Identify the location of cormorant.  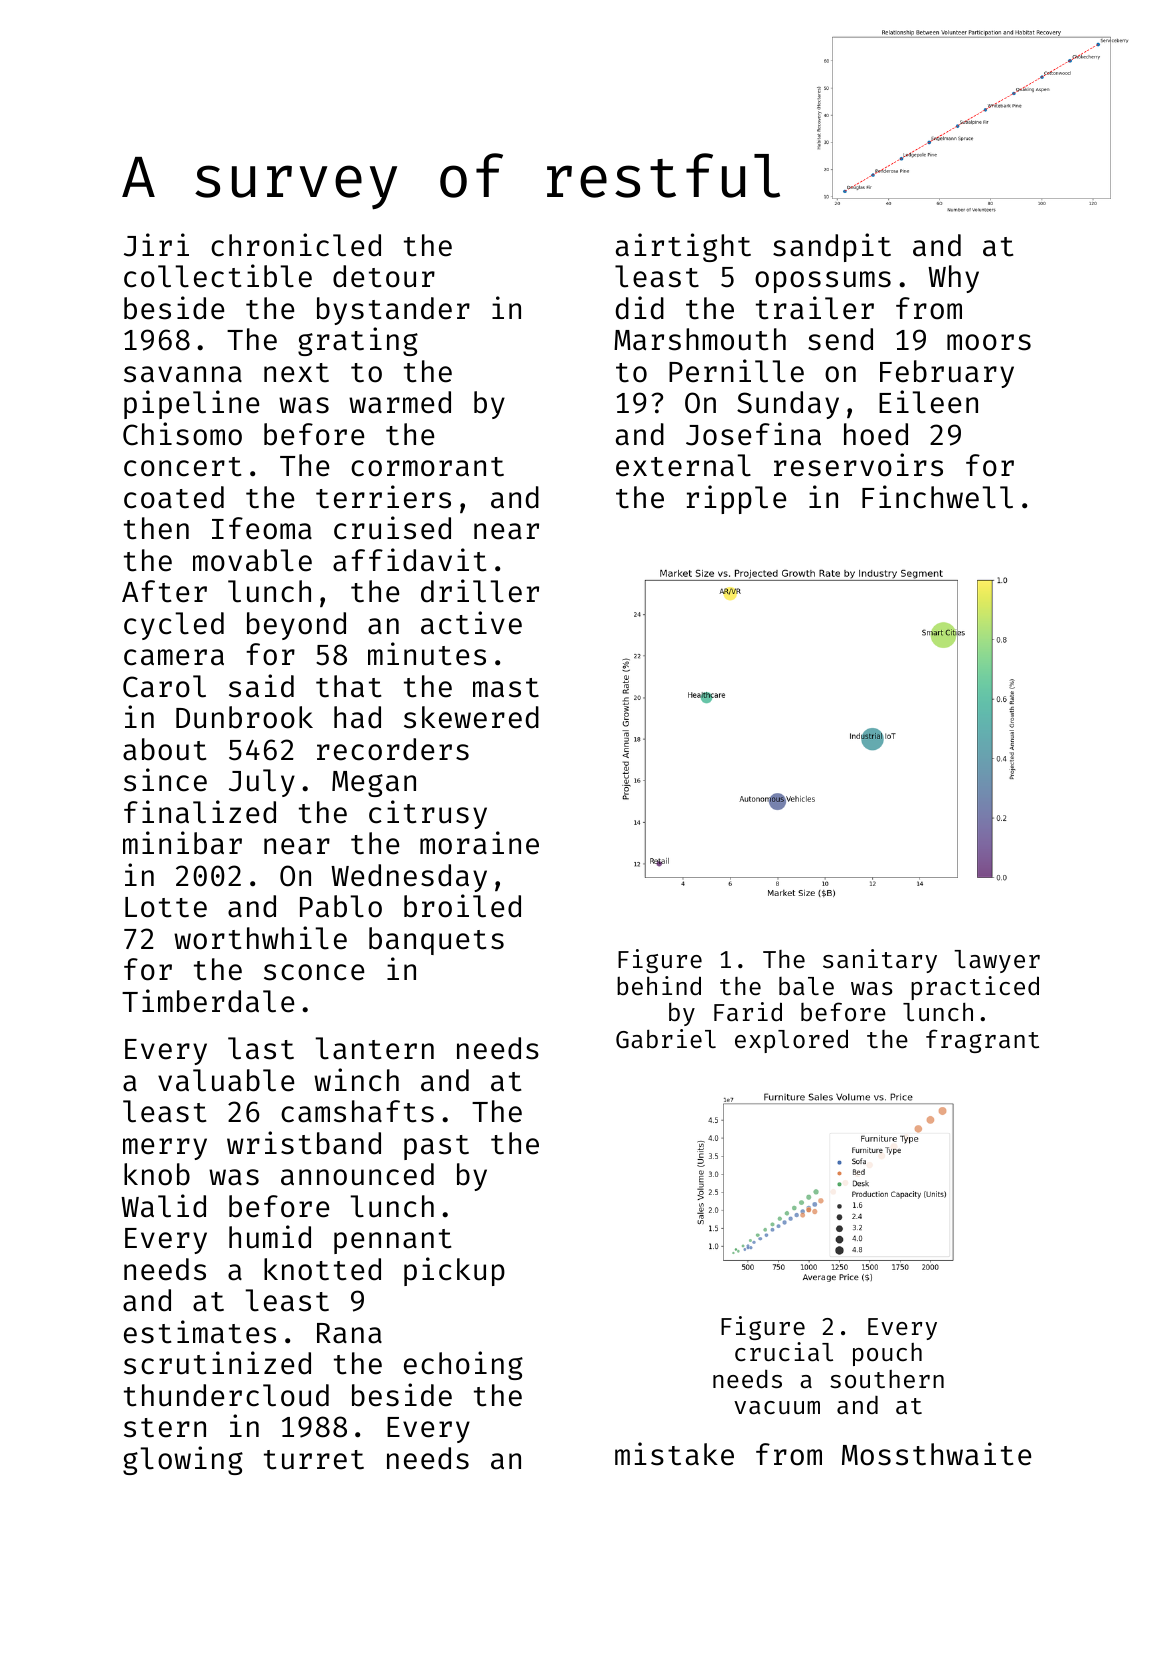
(427, 467).
